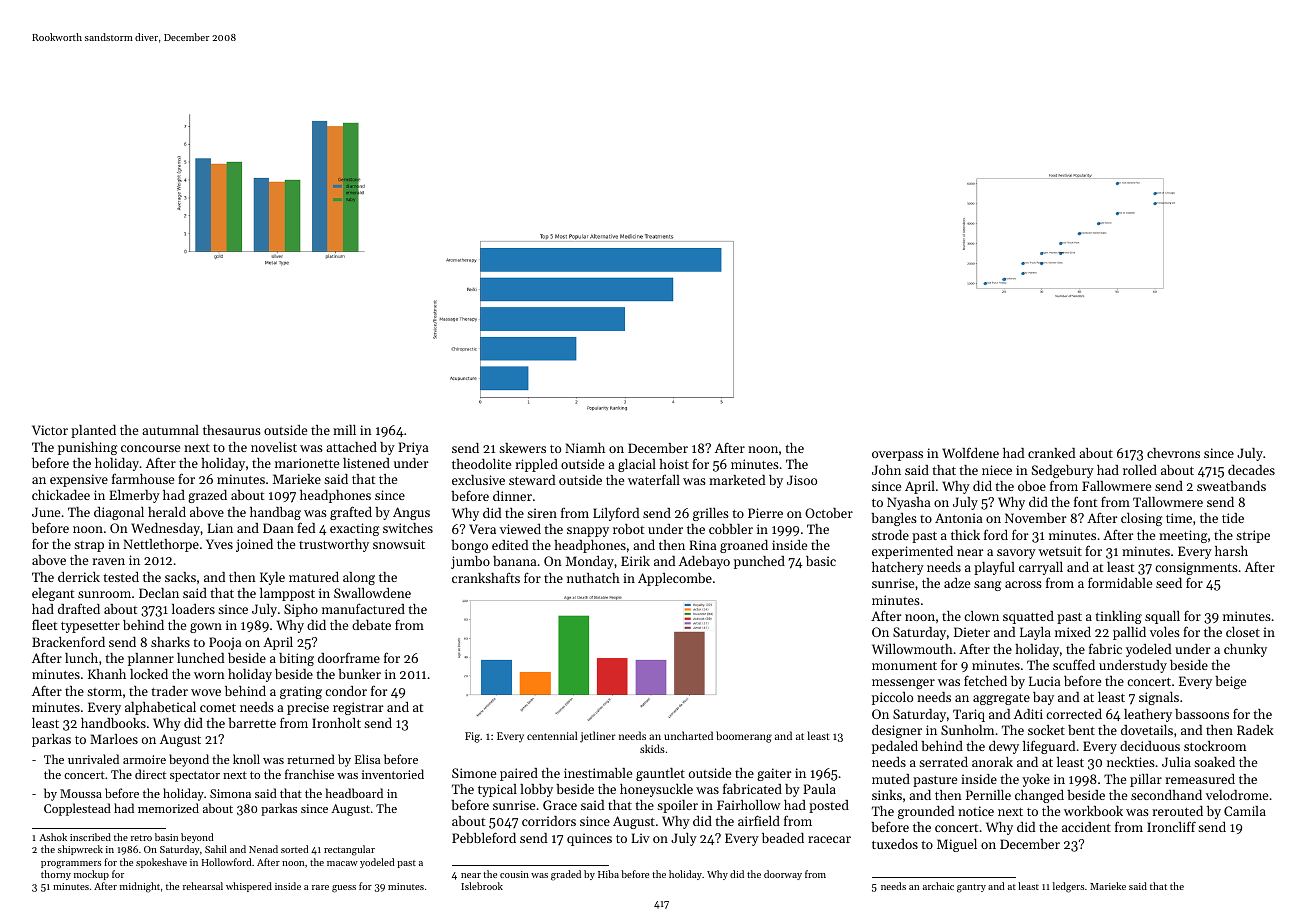  Describe the element at coordinates (168, 808) in the screenshot. I see `memorized` at that location.
